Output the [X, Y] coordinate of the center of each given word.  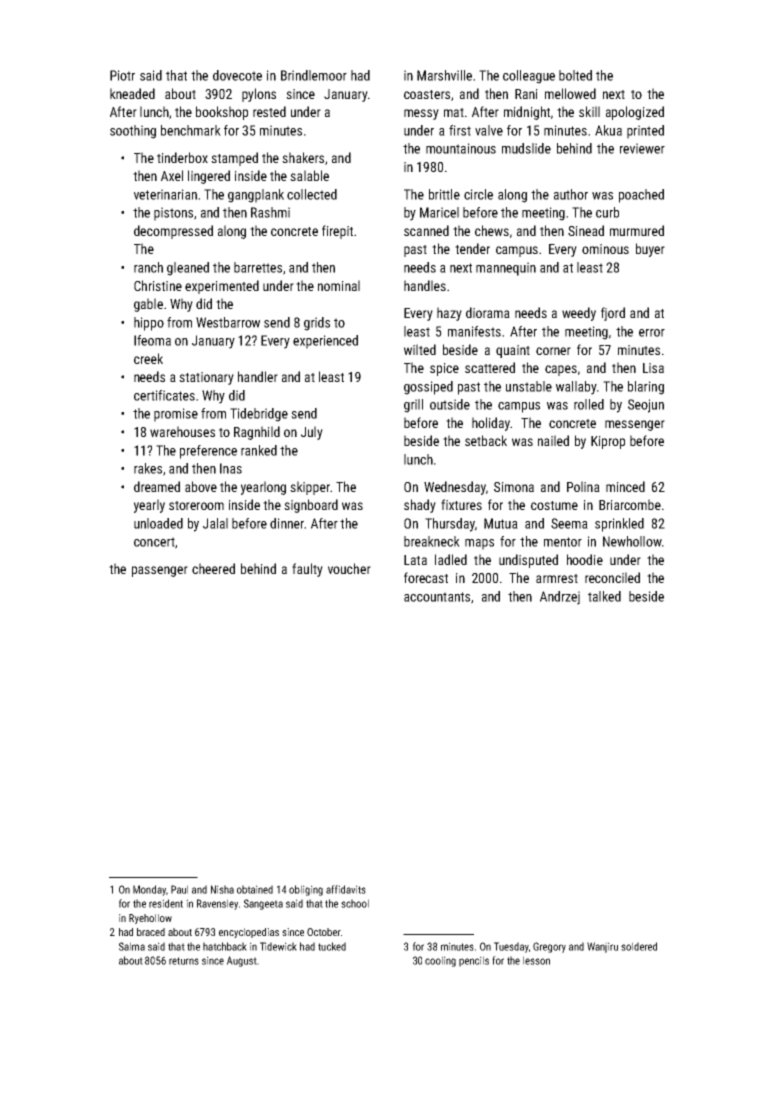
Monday [149, 890]
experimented [222, 287]
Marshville [444, 75]
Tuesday [511, 947]
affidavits [346, 889]
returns [184, 961]
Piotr [122, 75]
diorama [488, 312]
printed [645, 132]
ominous [605, 249]
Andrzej [560, 598]
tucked [332, 946]
